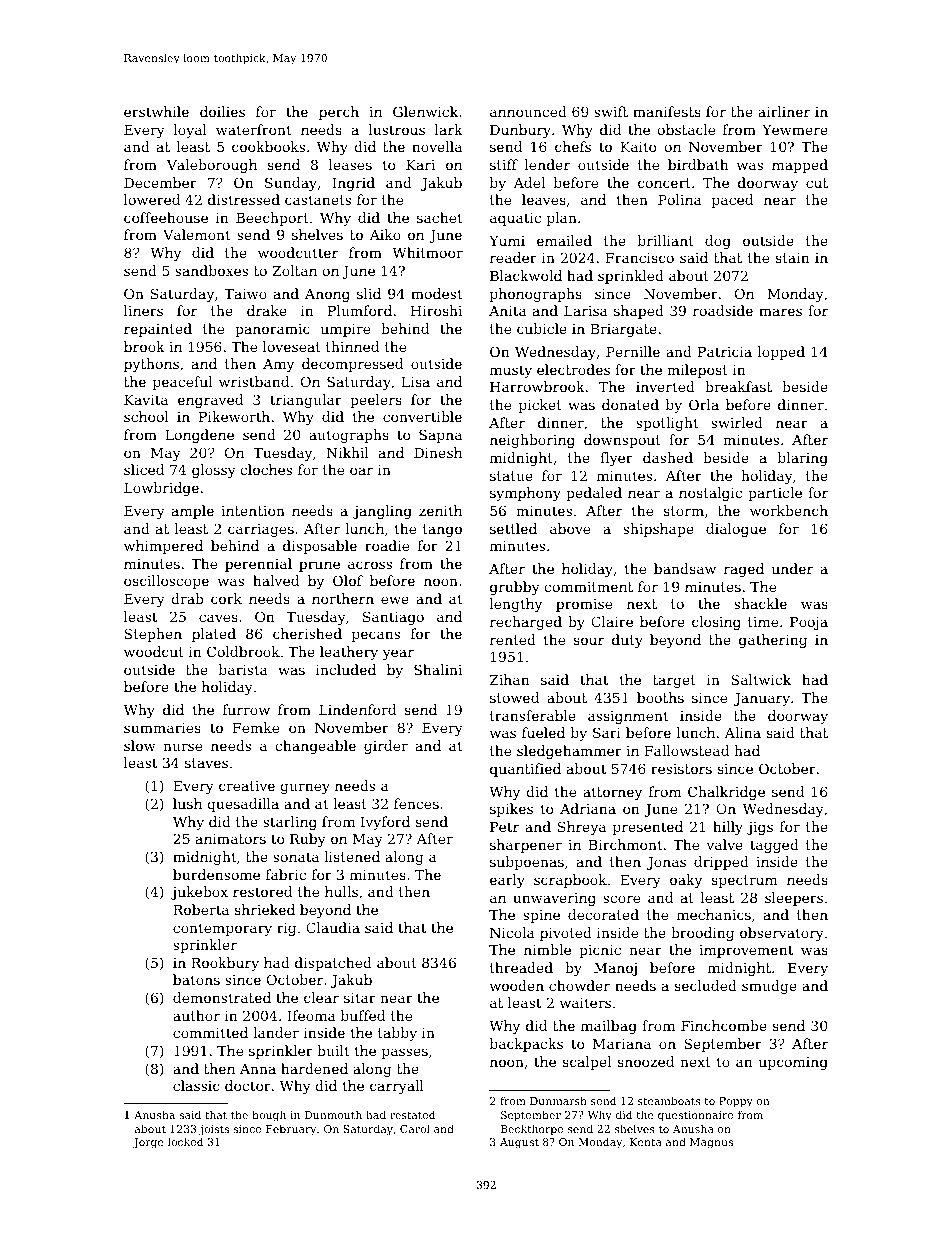 This screenshot has height=1233, width=952. Describe the element at coordinates (784, 111) in the screenshot. I see `airliner` at that location.
